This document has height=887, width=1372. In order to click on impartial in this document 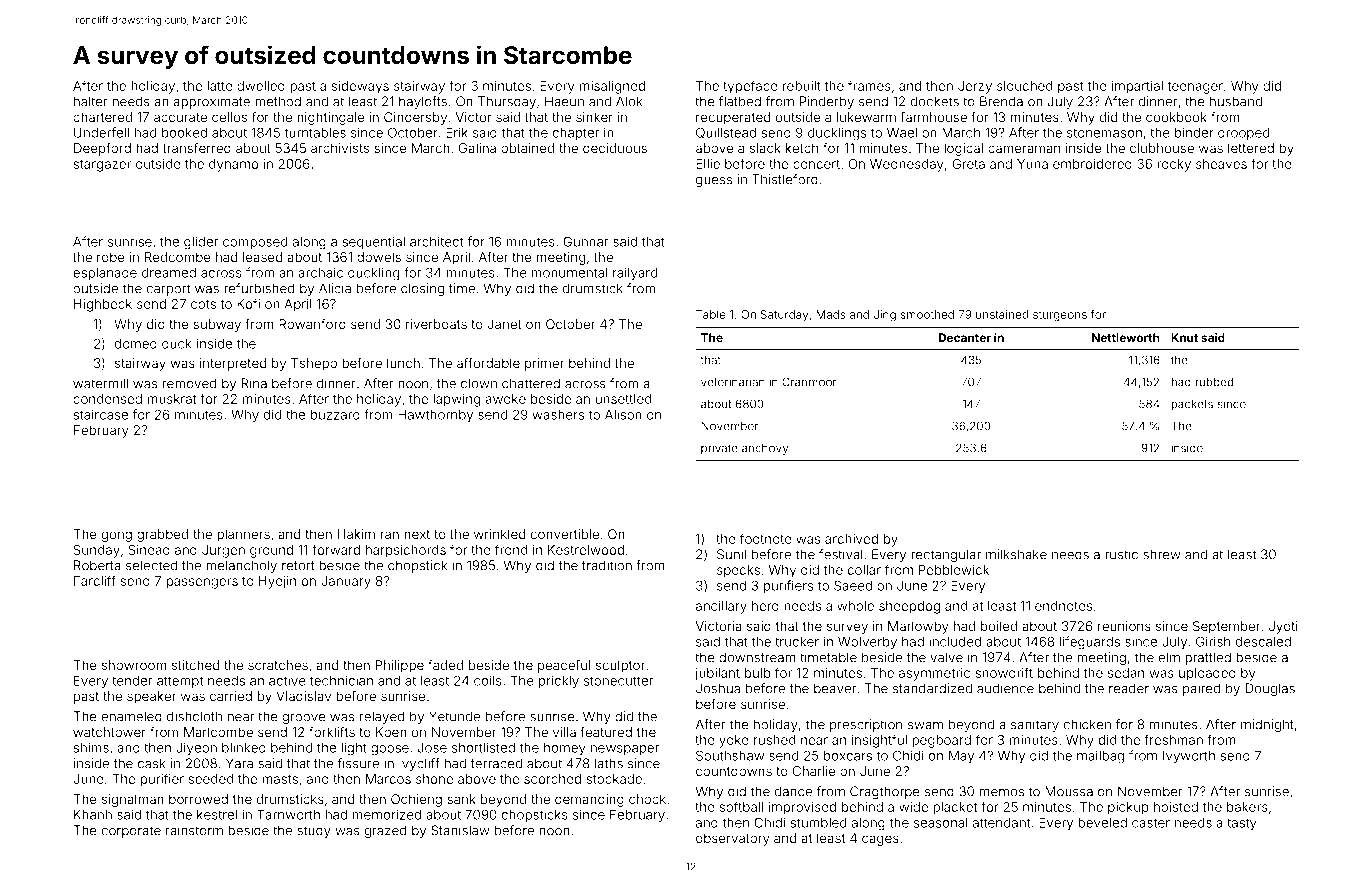, I will do `click(1137, 87)`.
